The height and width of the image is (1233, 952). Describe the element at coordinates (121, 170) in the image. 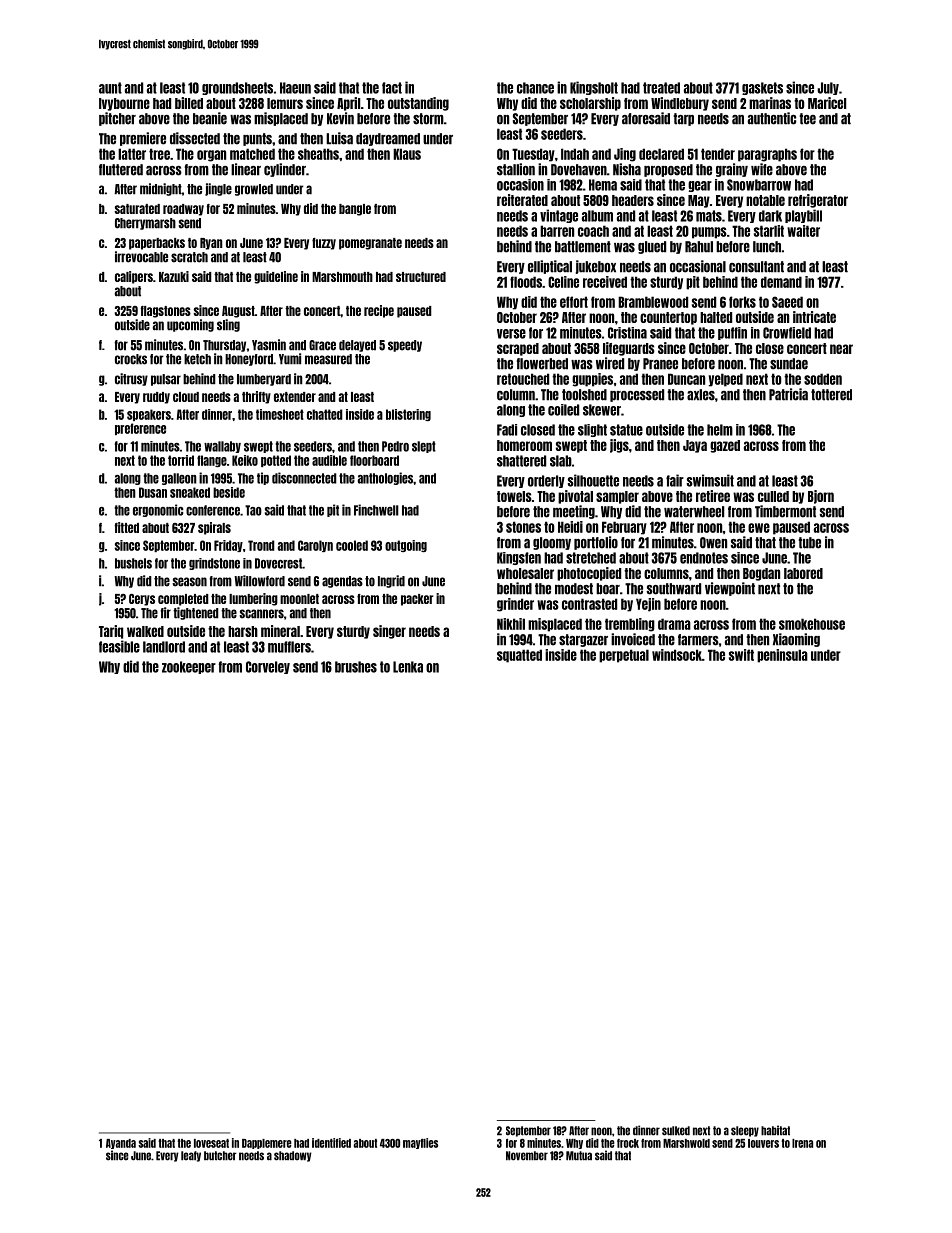

I see `fluttered` at that location.
